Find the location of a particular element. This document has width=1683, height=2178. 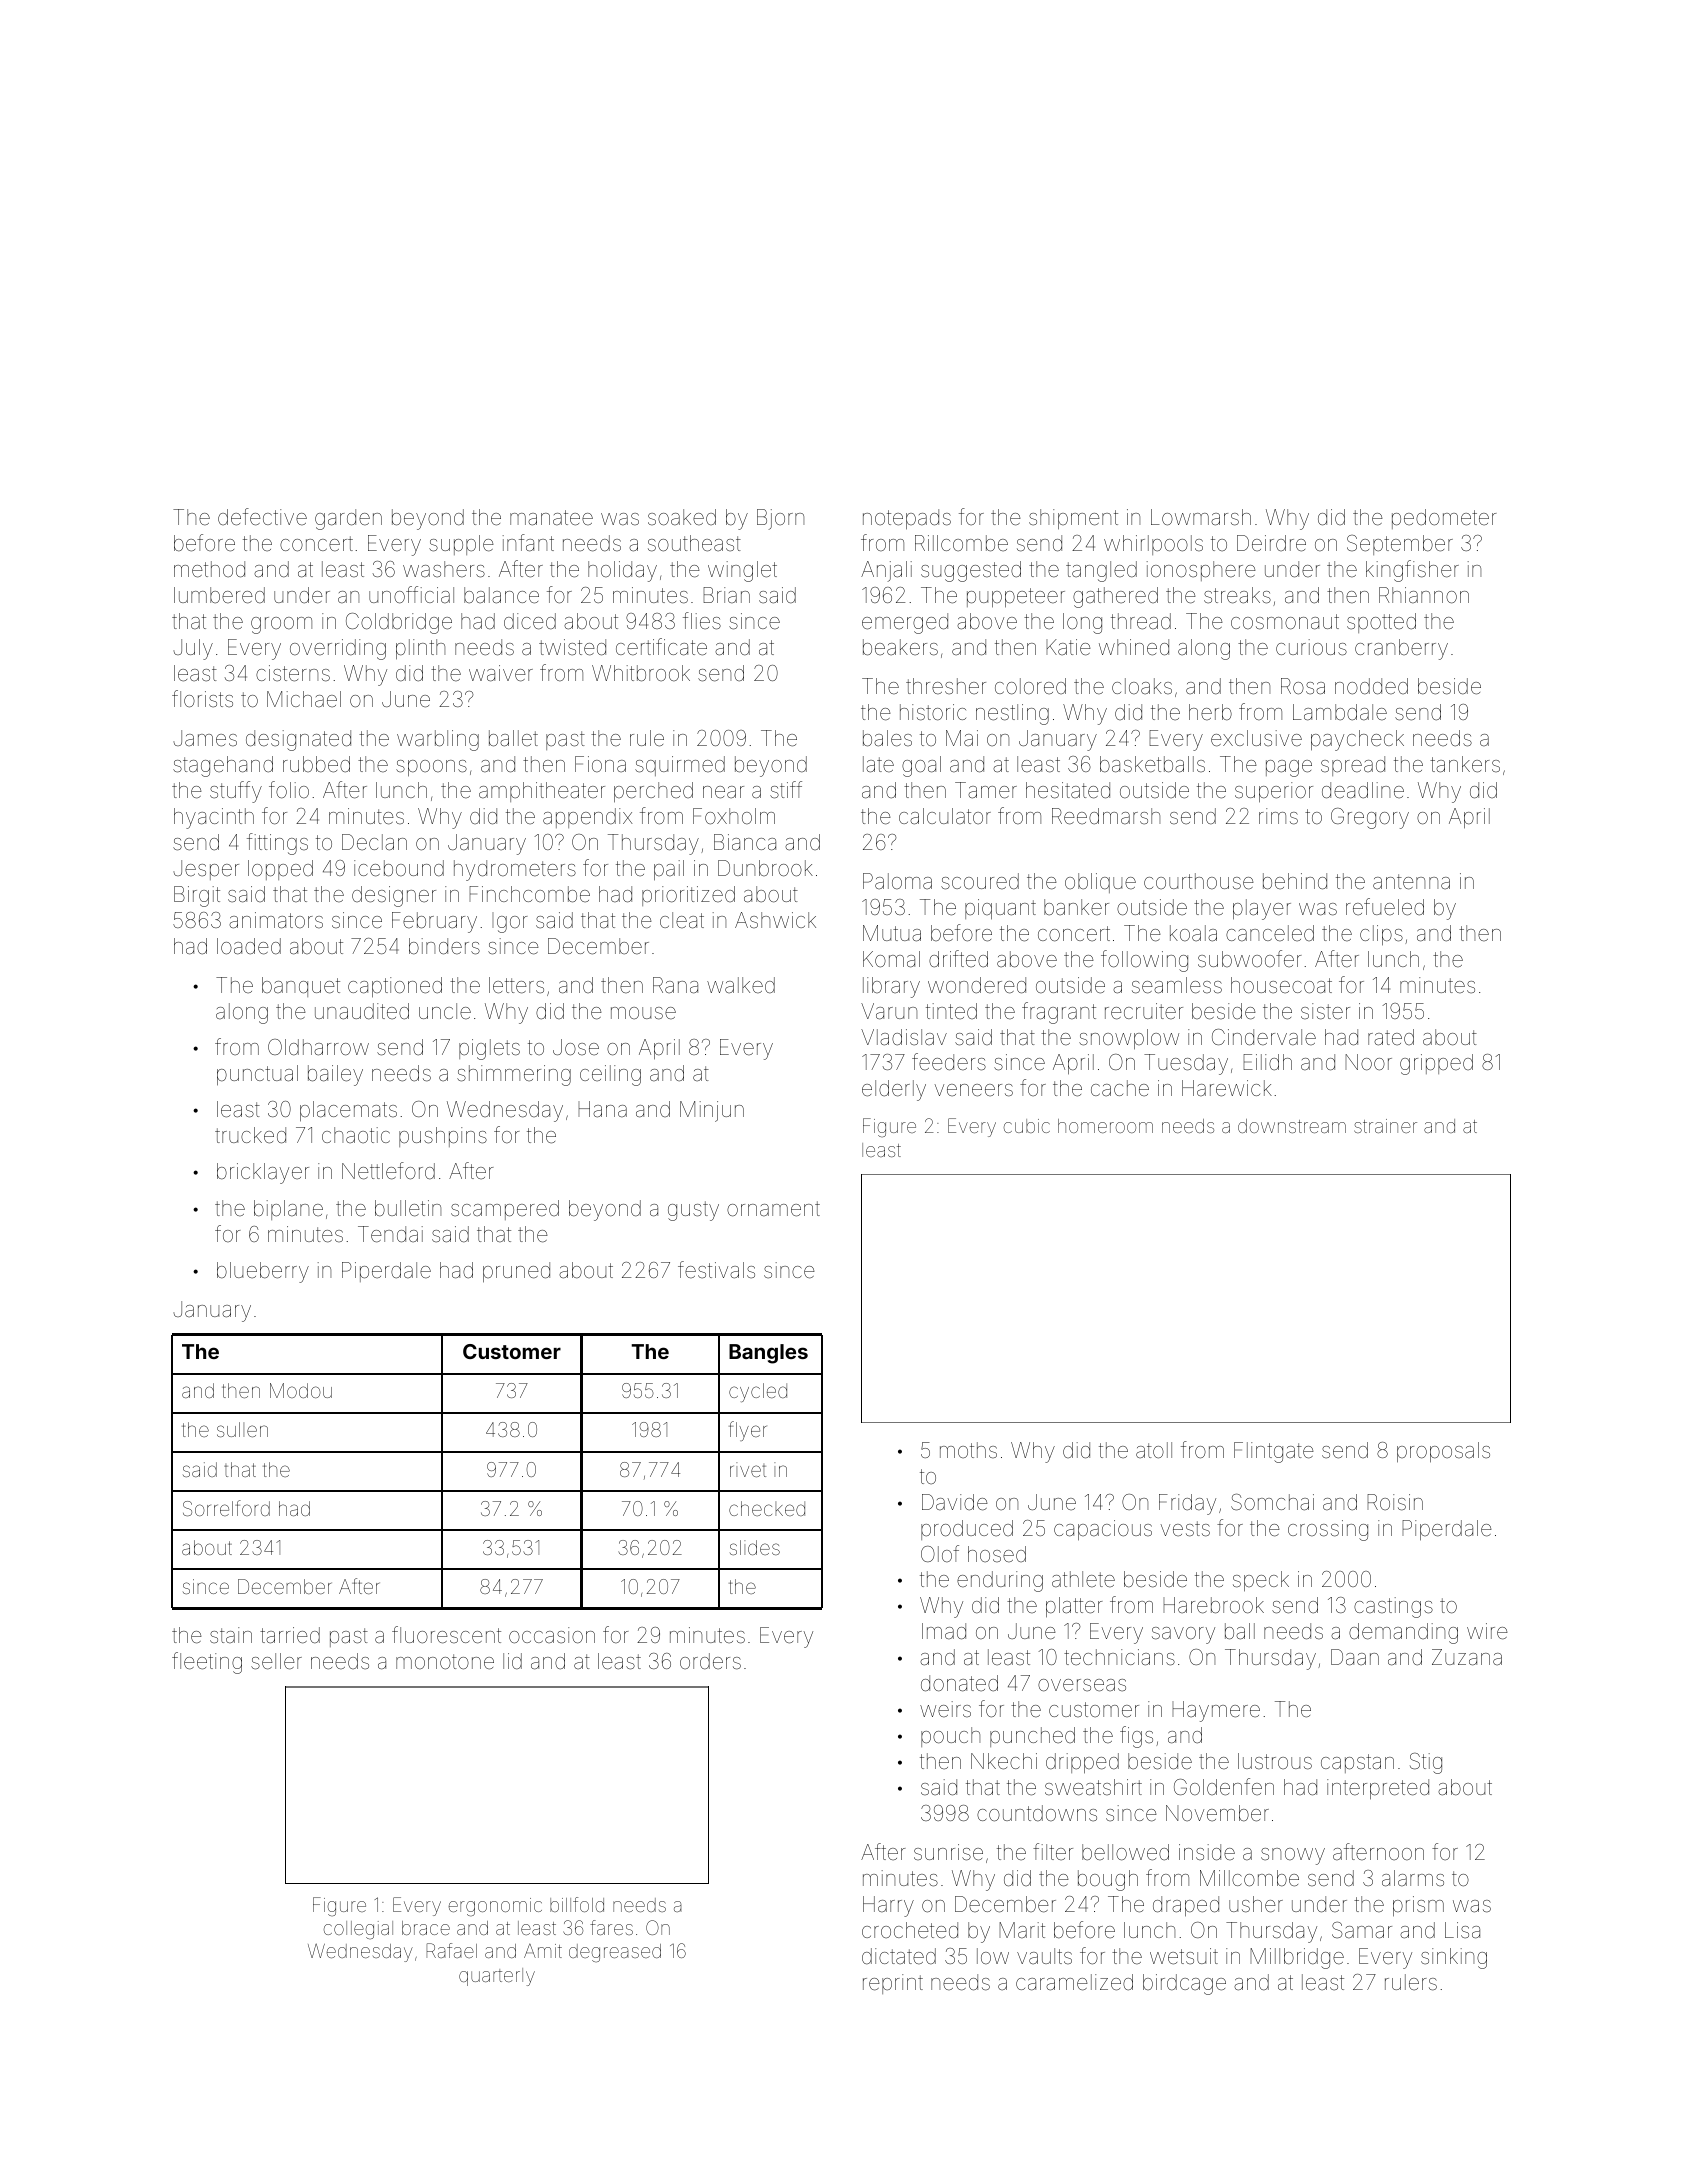

stiff is located at coordinates (786, 790).
